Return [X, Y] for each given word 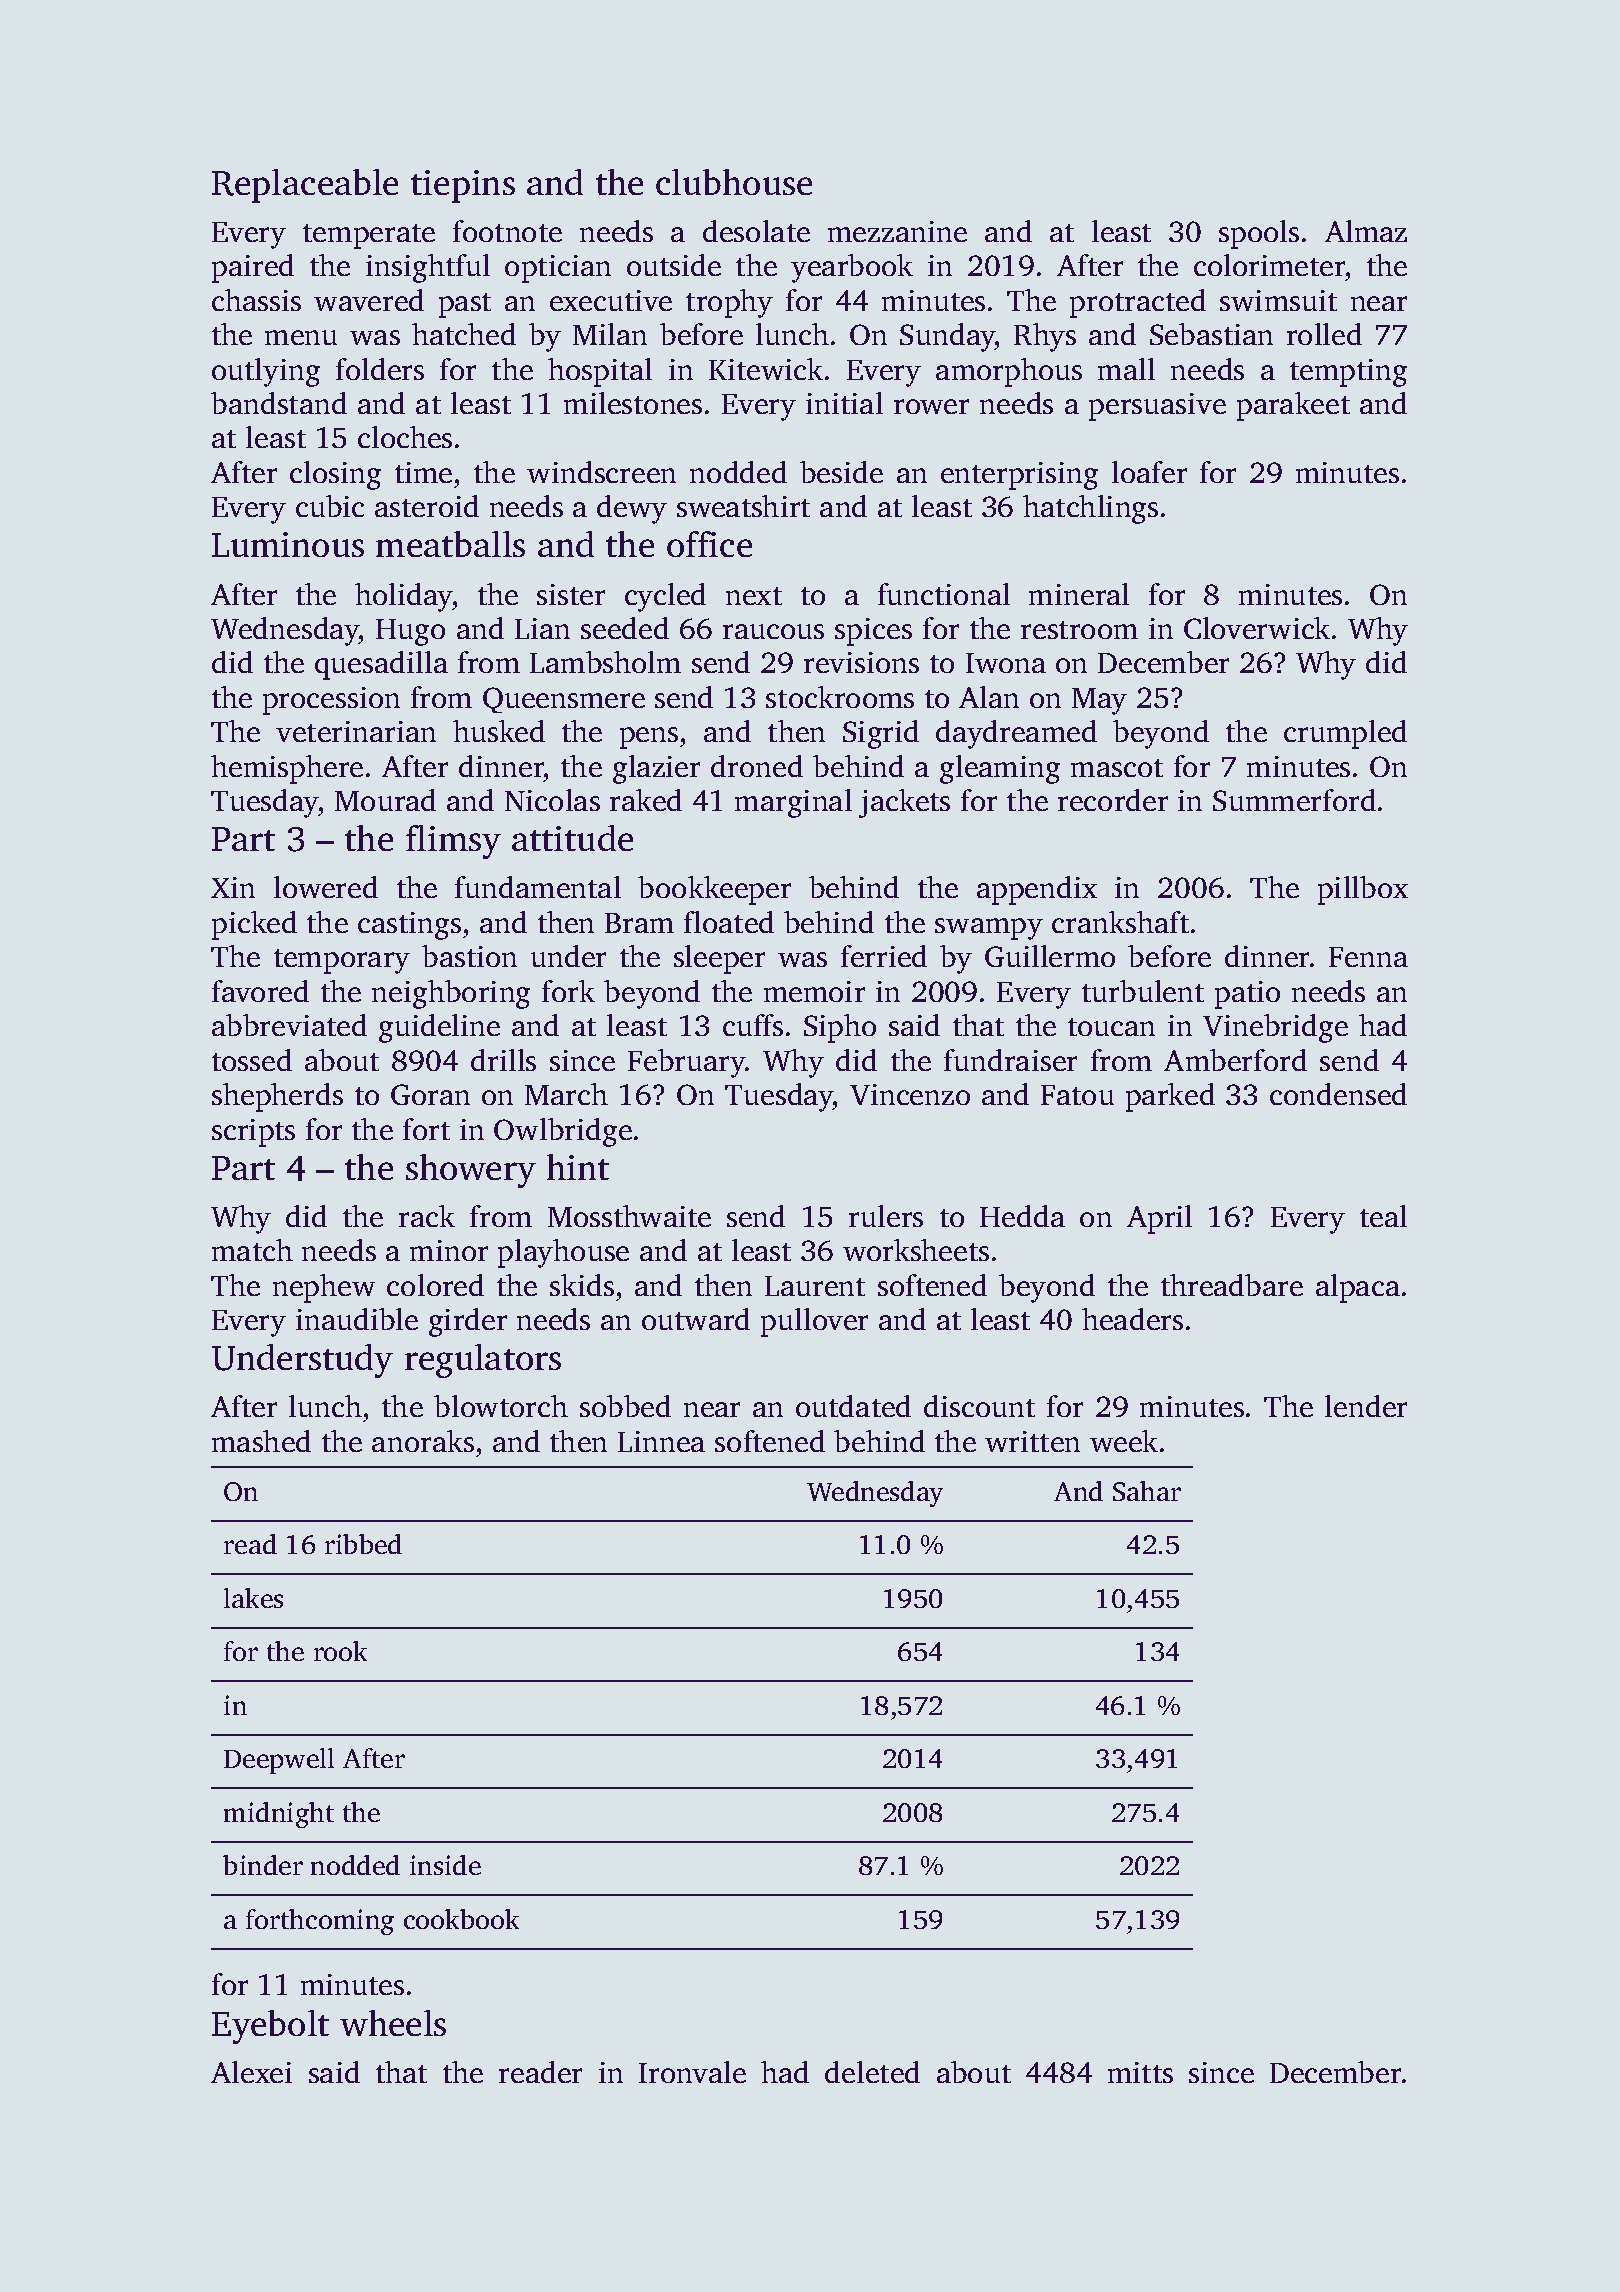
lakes [253, 1598]
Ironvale [692, 2072]
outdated [853, 1406]
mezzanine [897, 231]
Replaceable [305, 186]
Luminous [288, 544]
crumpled [1345, 734]
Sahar [1147, 1491]
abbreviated [289, 1025]
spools [1259, 234]
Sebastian [1211, 334]
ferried [884, 956]
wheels [393, 2023]
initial [844, 403]
